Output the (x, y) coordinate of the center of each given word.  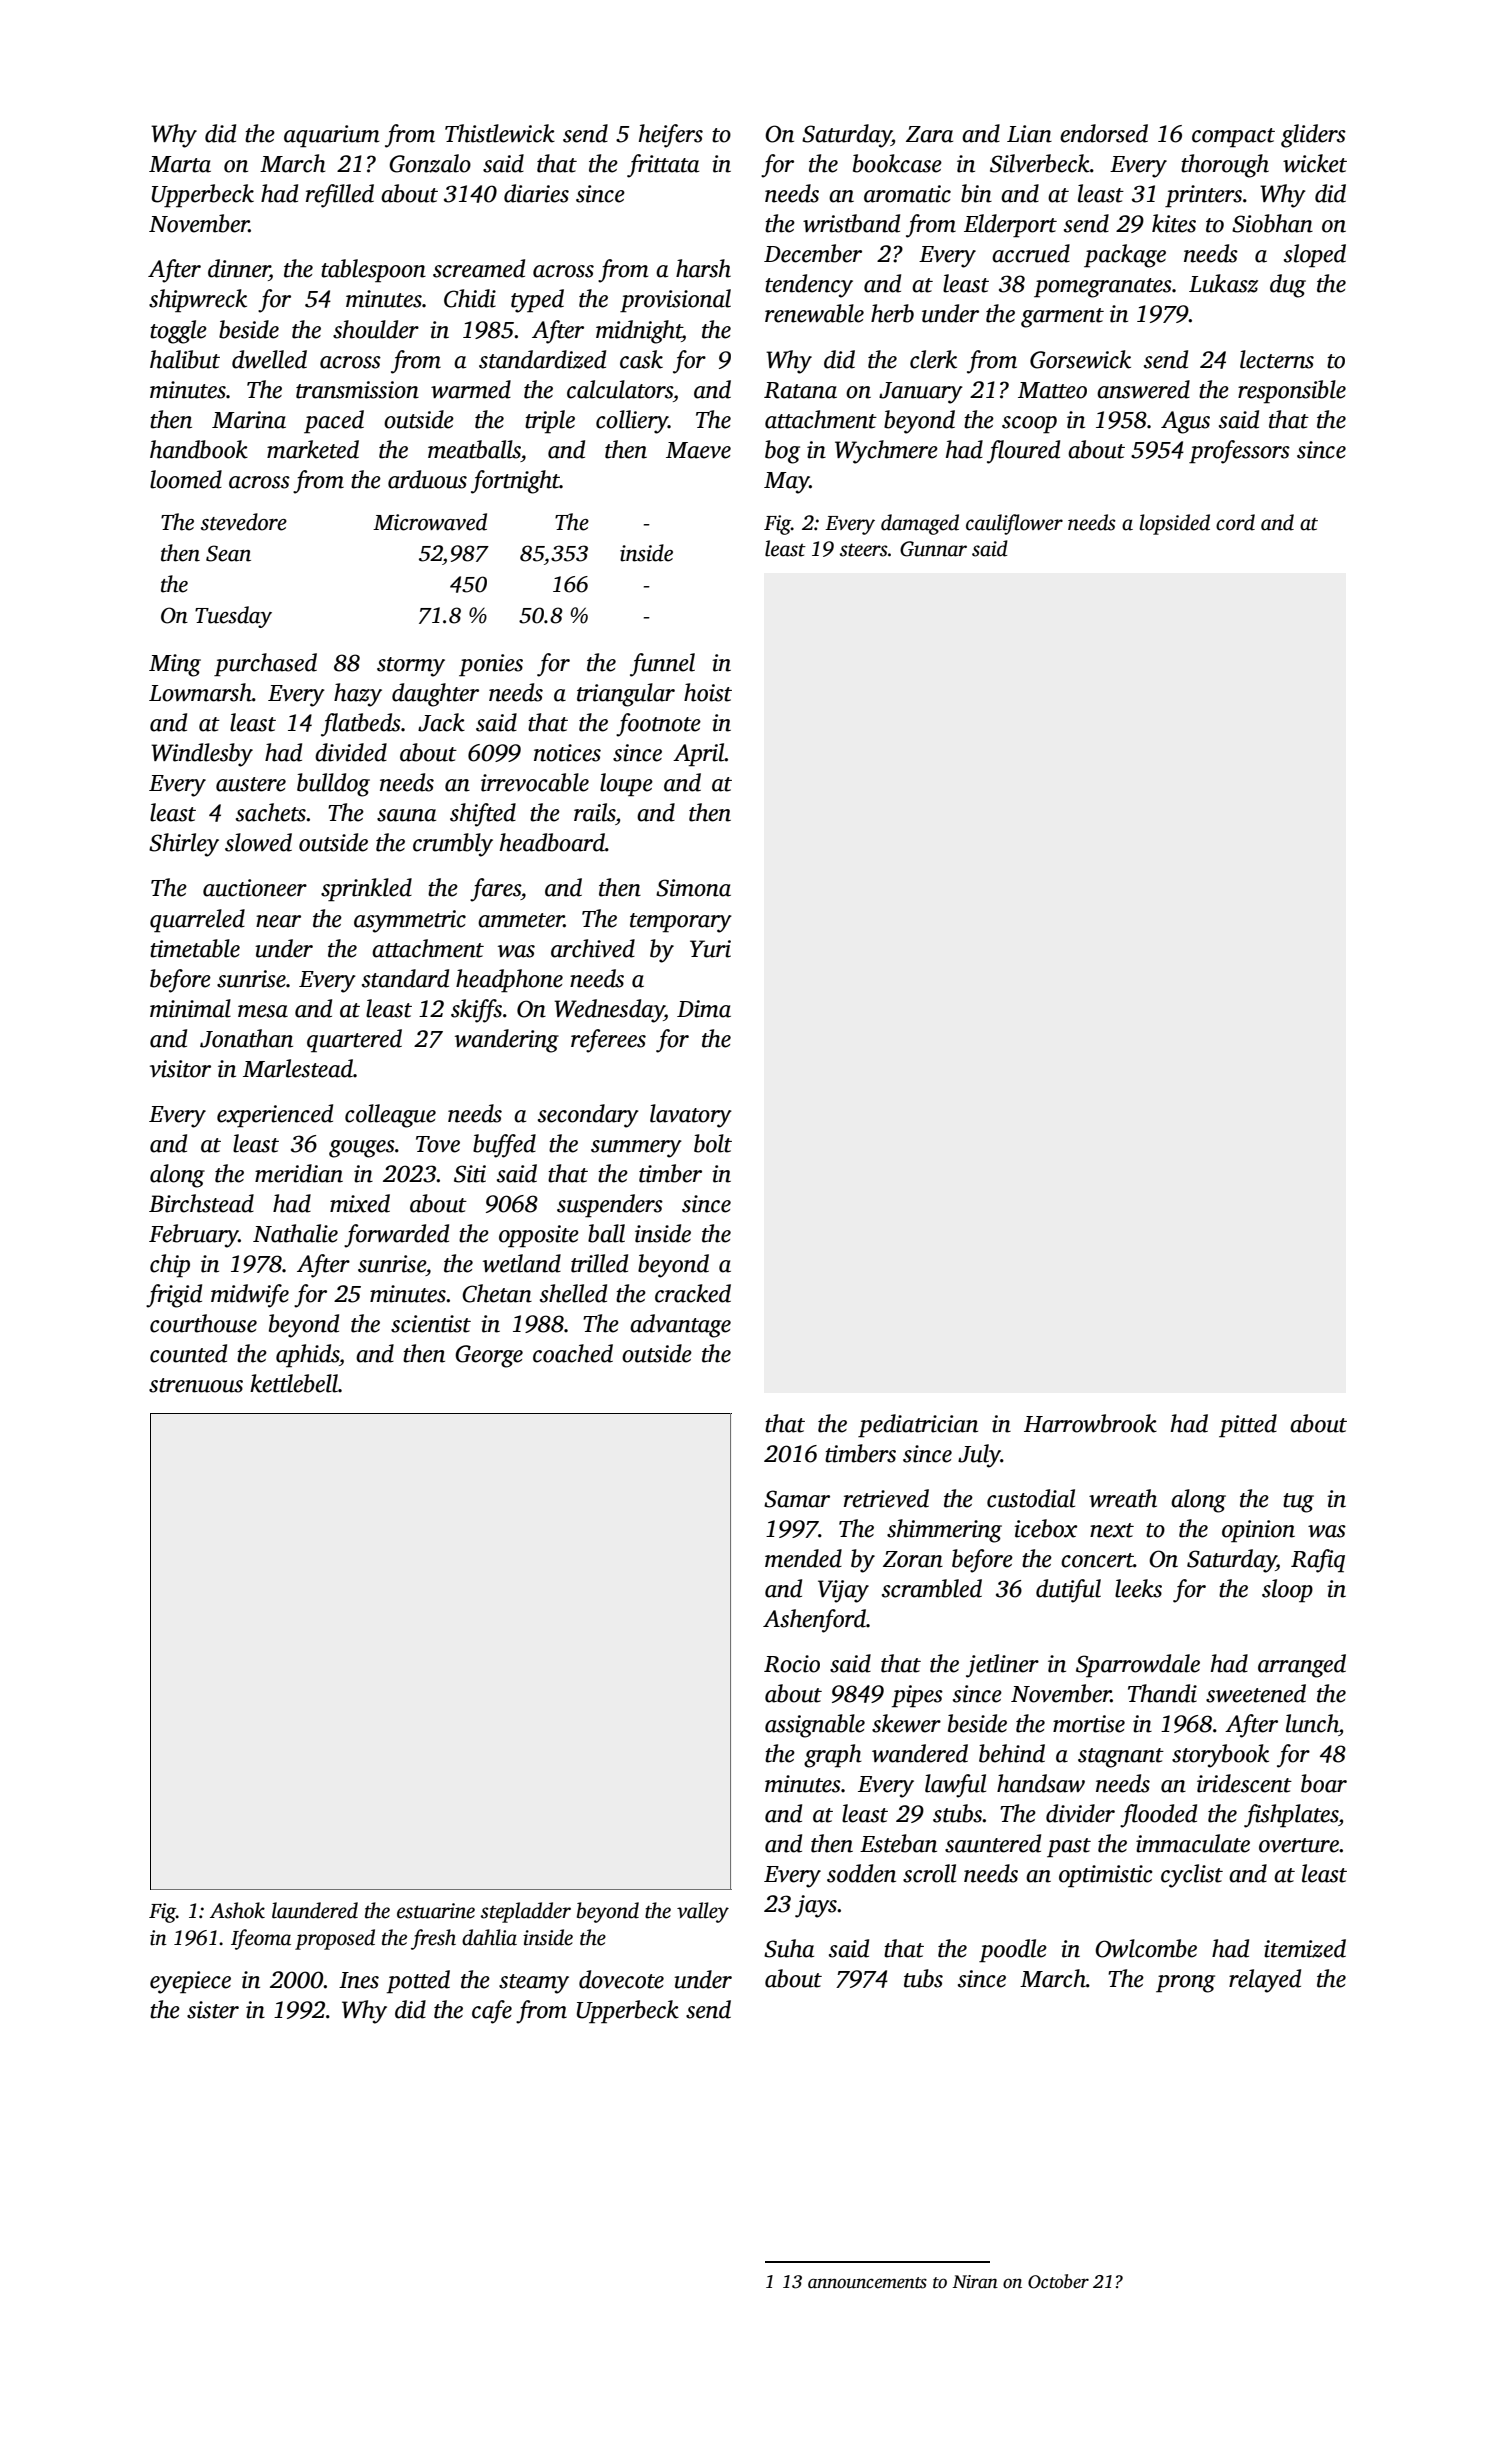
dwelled (269, 359)
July (979, 1456)
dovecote (621, 1979)
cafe (492, 2012)
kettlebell (294, 1383)
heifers (671, 136)
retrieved (886, 1498)
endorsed (1104, 133)
